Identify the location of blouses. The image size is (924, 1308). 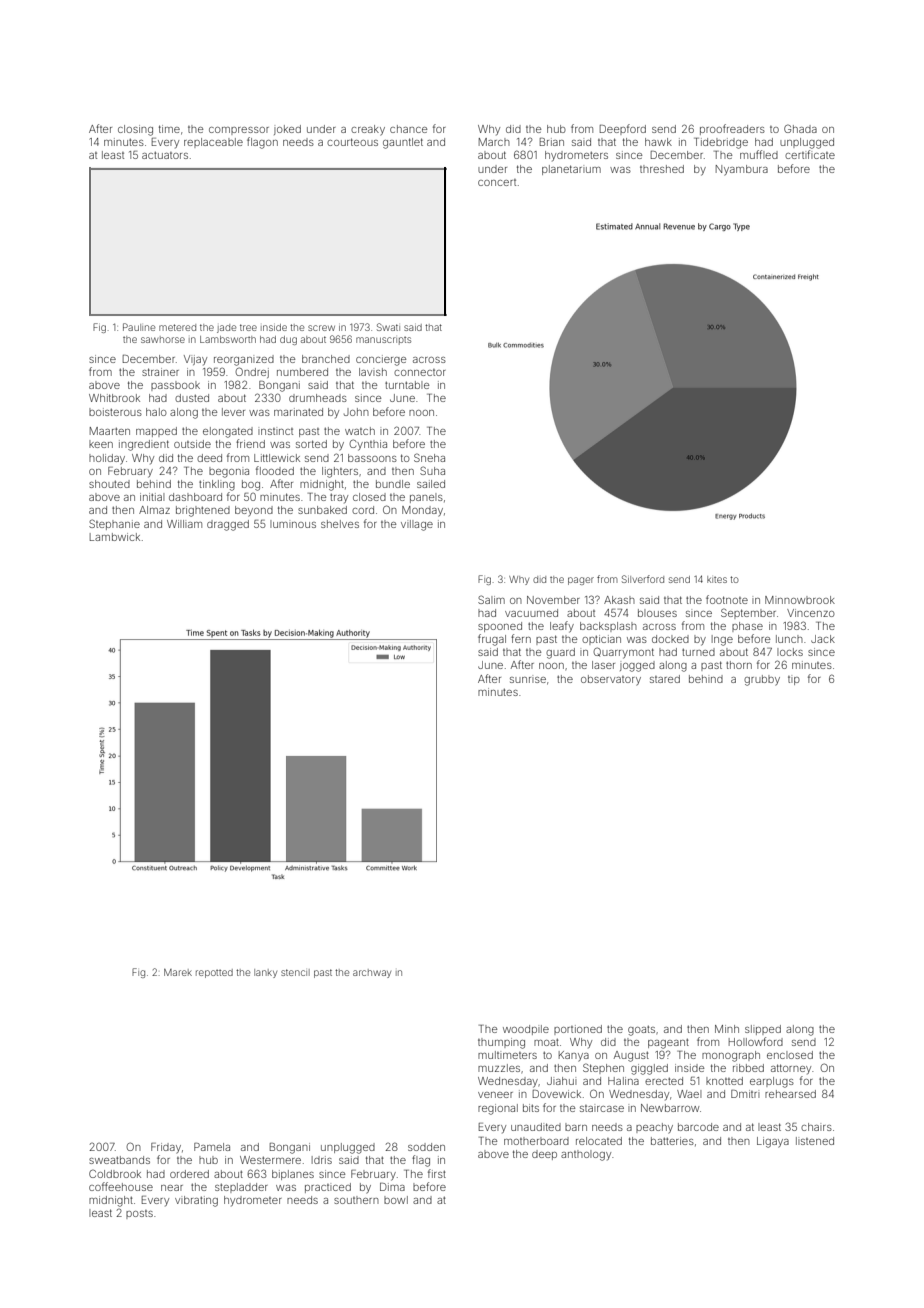
(657, 613).
